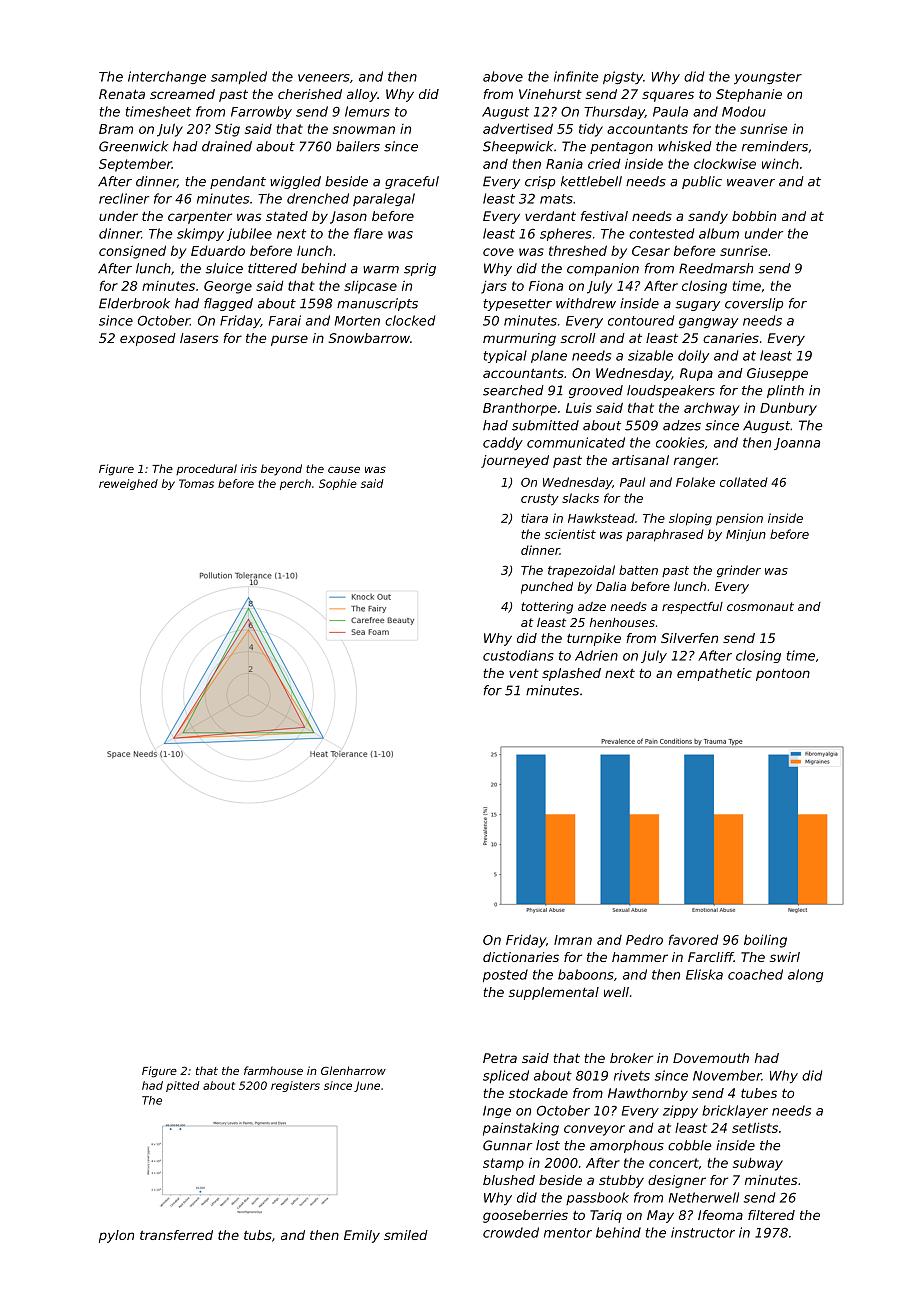  What do you see at coordinates (273, 1070) in the screenshot?
I see `farmhouse` at bounding box center [273, 1070].
